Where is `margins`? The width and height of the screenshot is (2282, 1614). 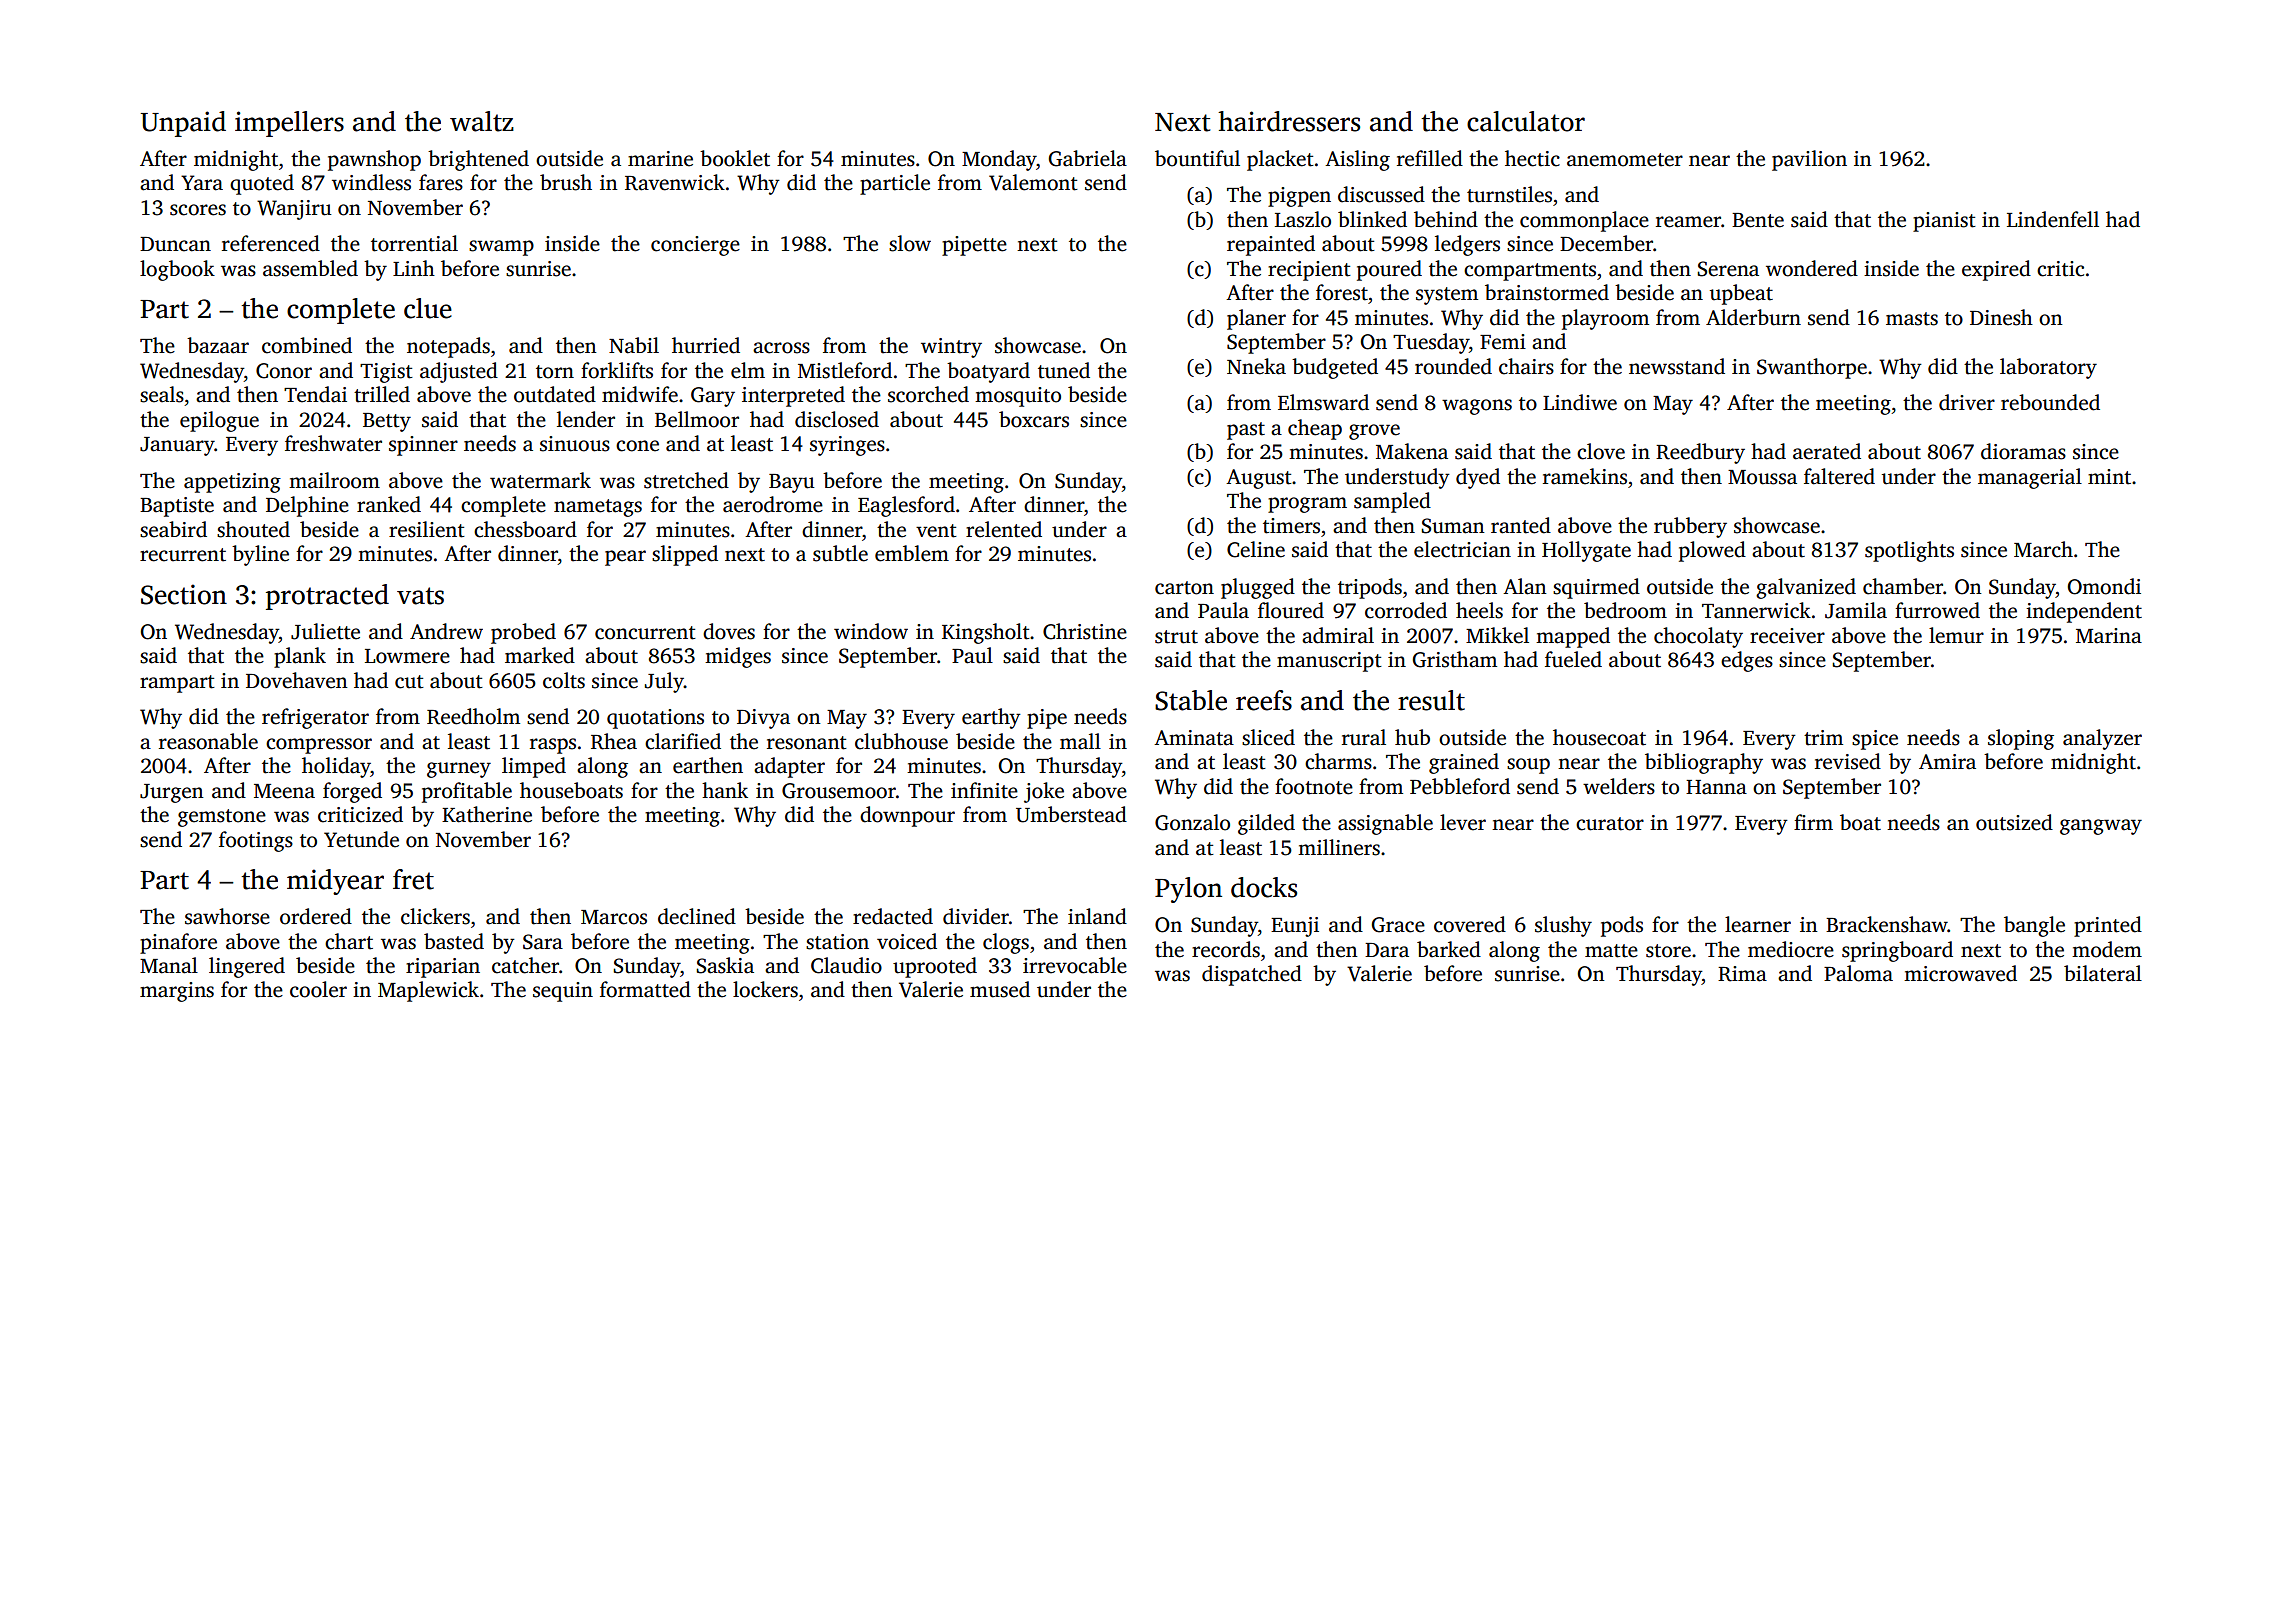
margins is located at coordinates (177, 992).
